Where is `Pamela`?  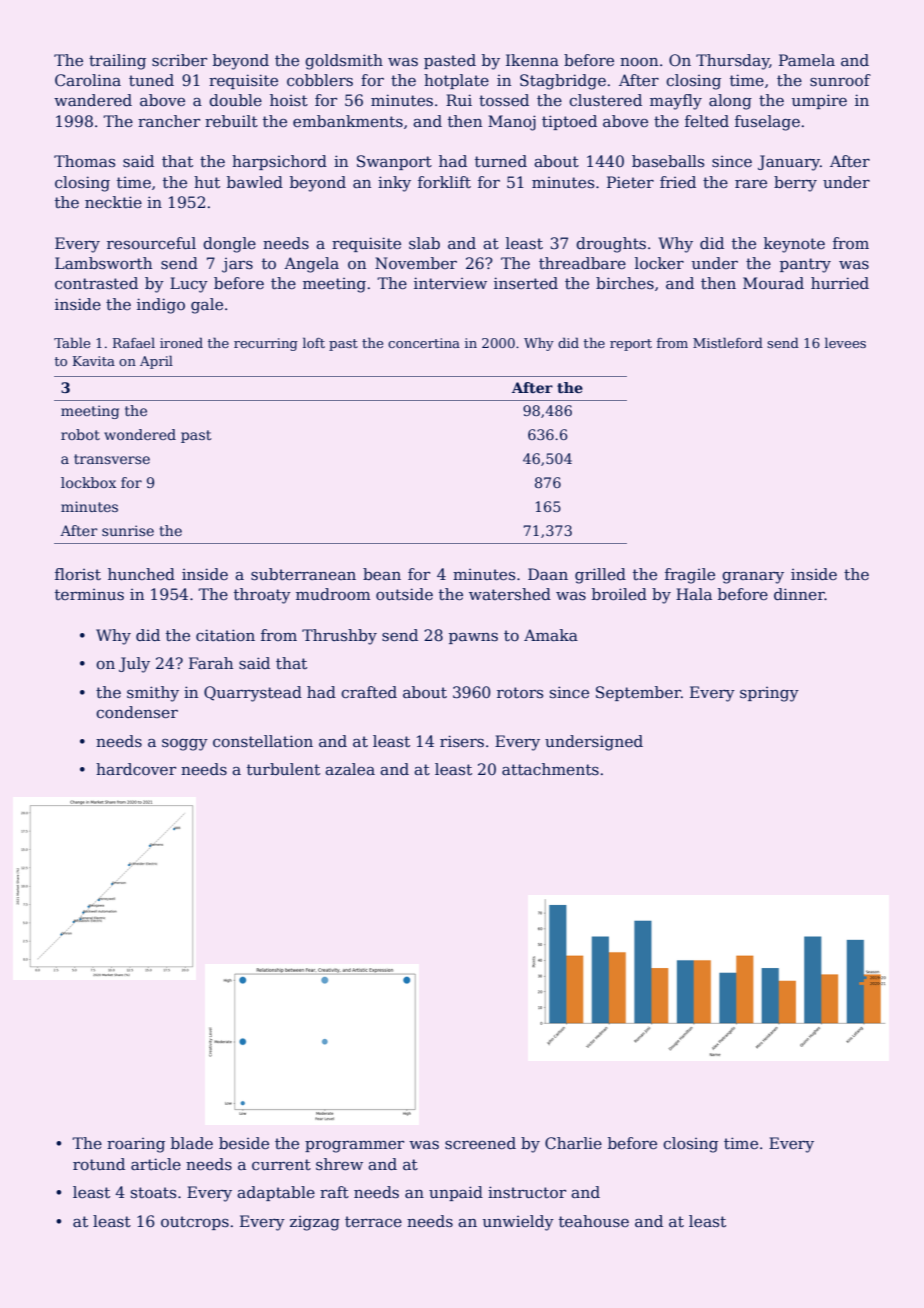
Pamela is located at coordinates (807, 60).
